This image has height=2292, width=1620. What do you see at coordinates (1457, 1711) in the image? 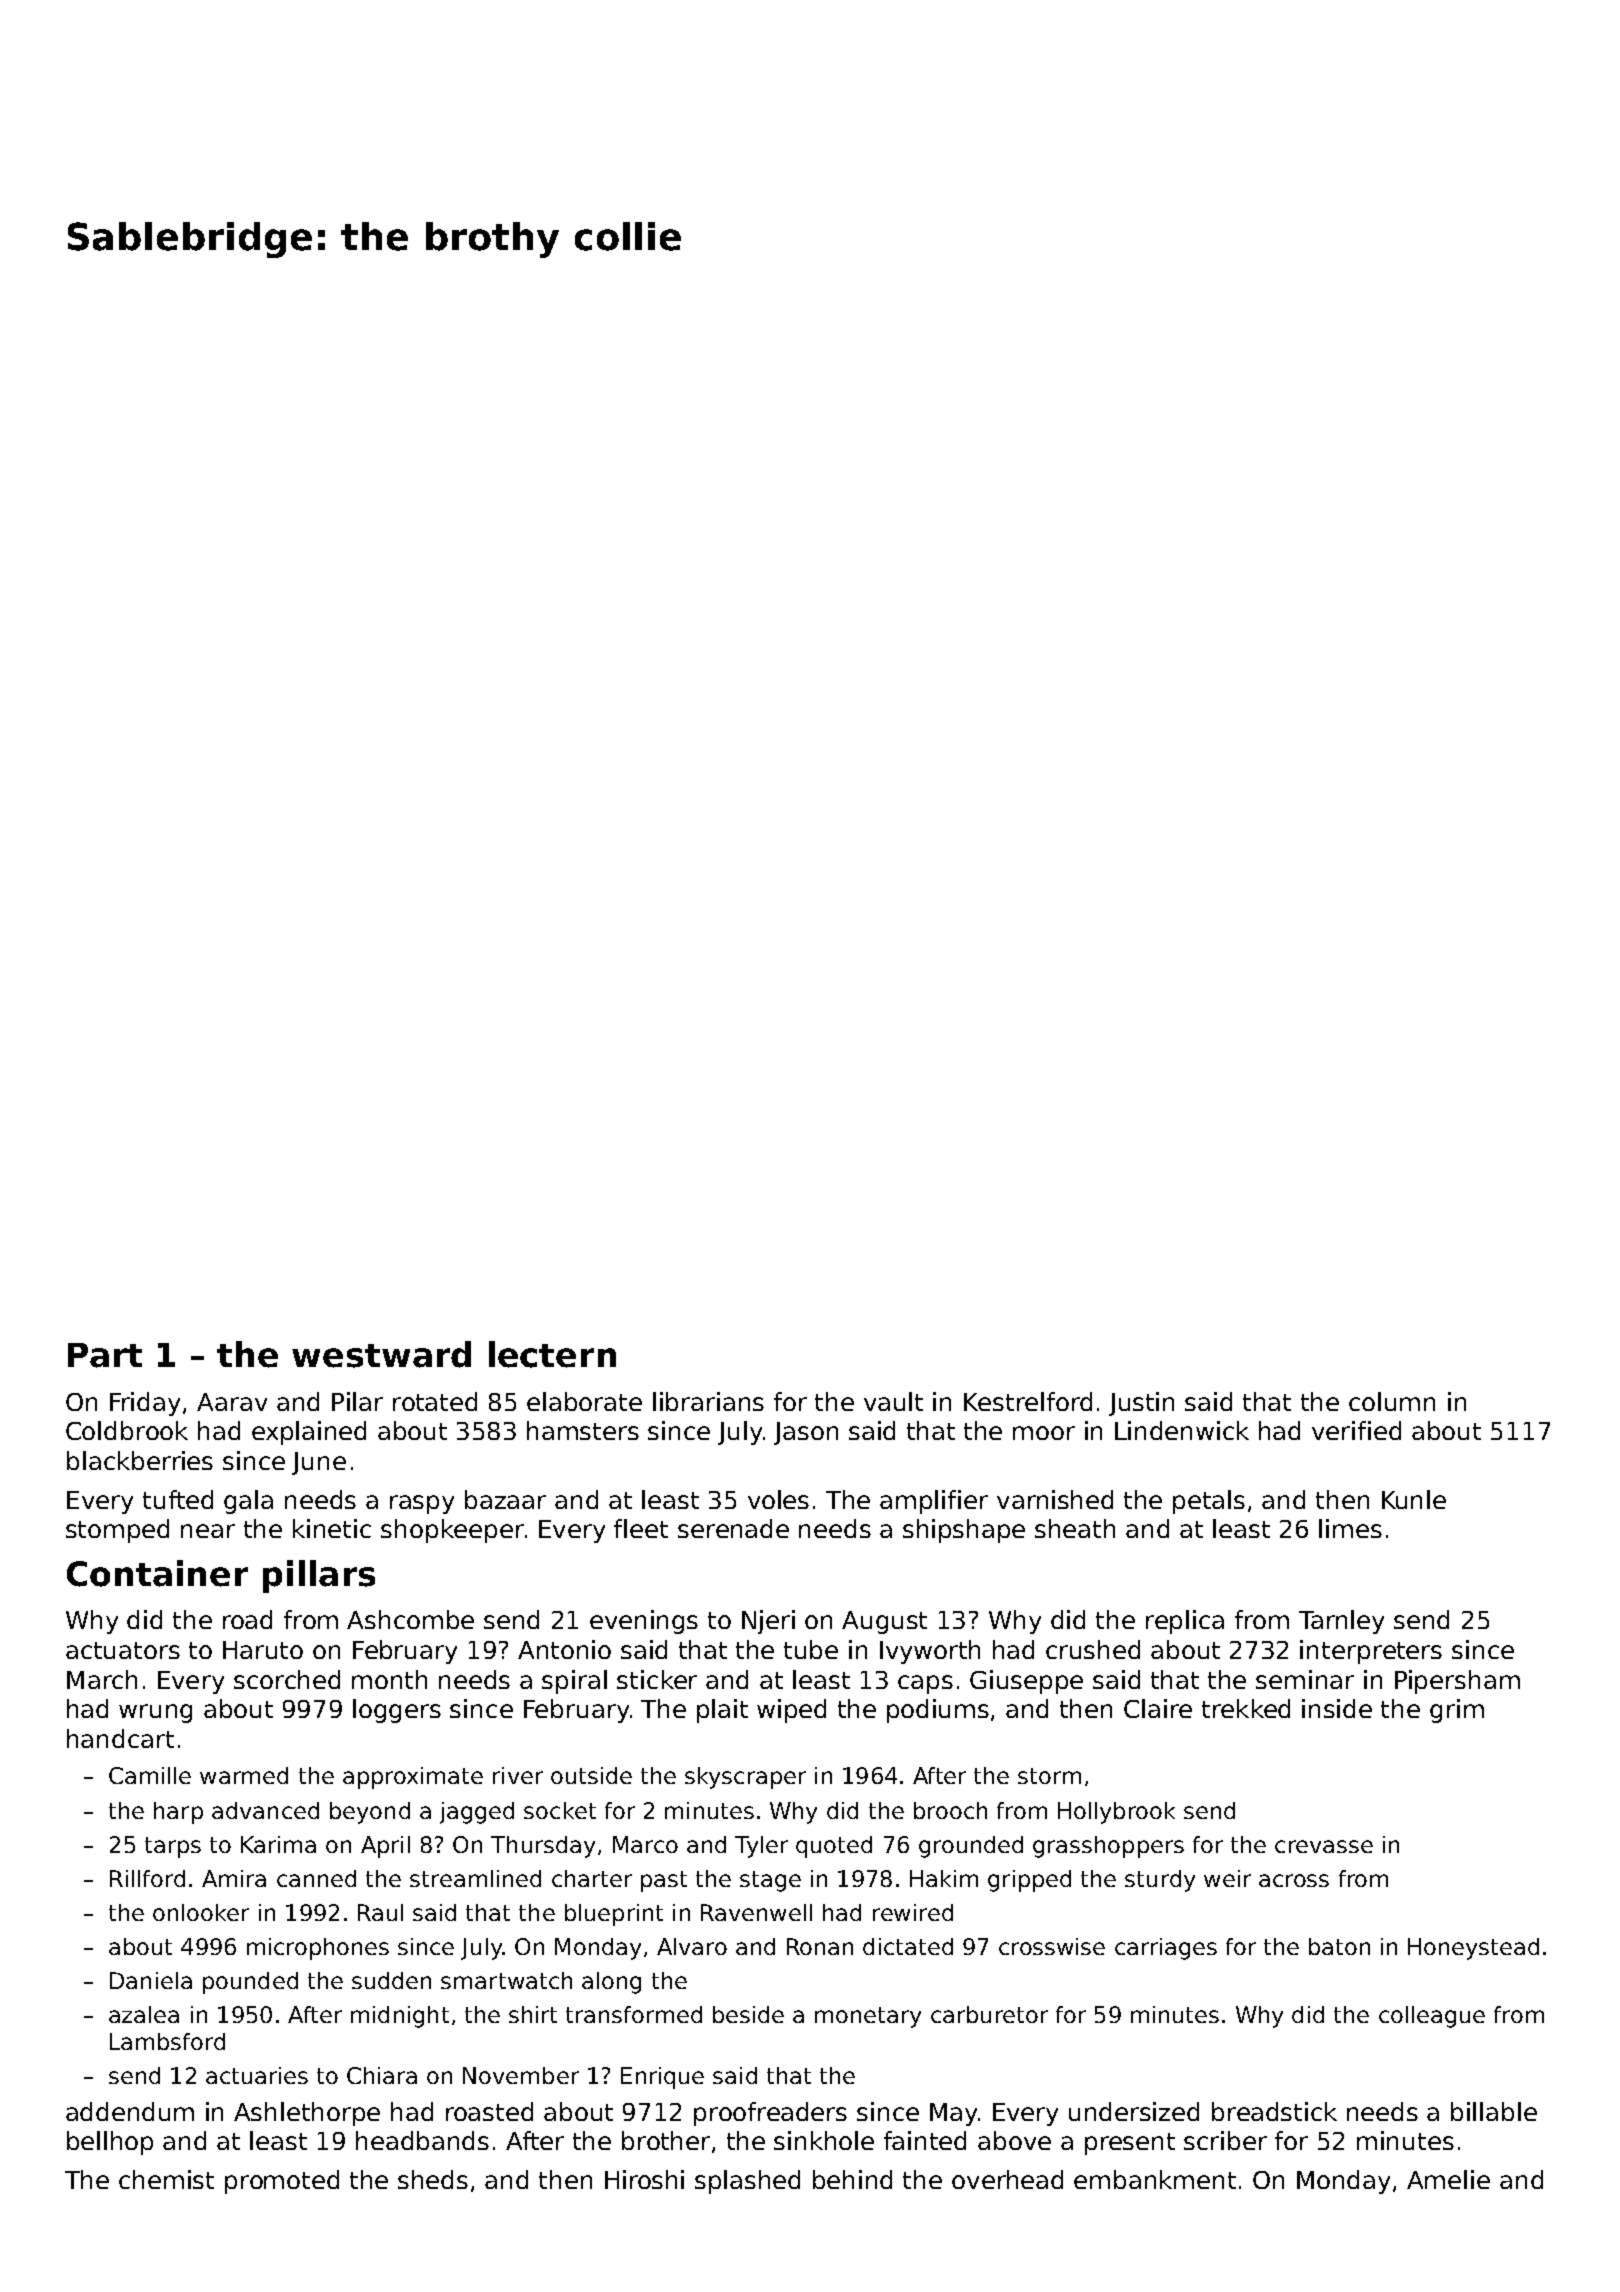
I see `grim` at bounding box center [1457, 1711].
